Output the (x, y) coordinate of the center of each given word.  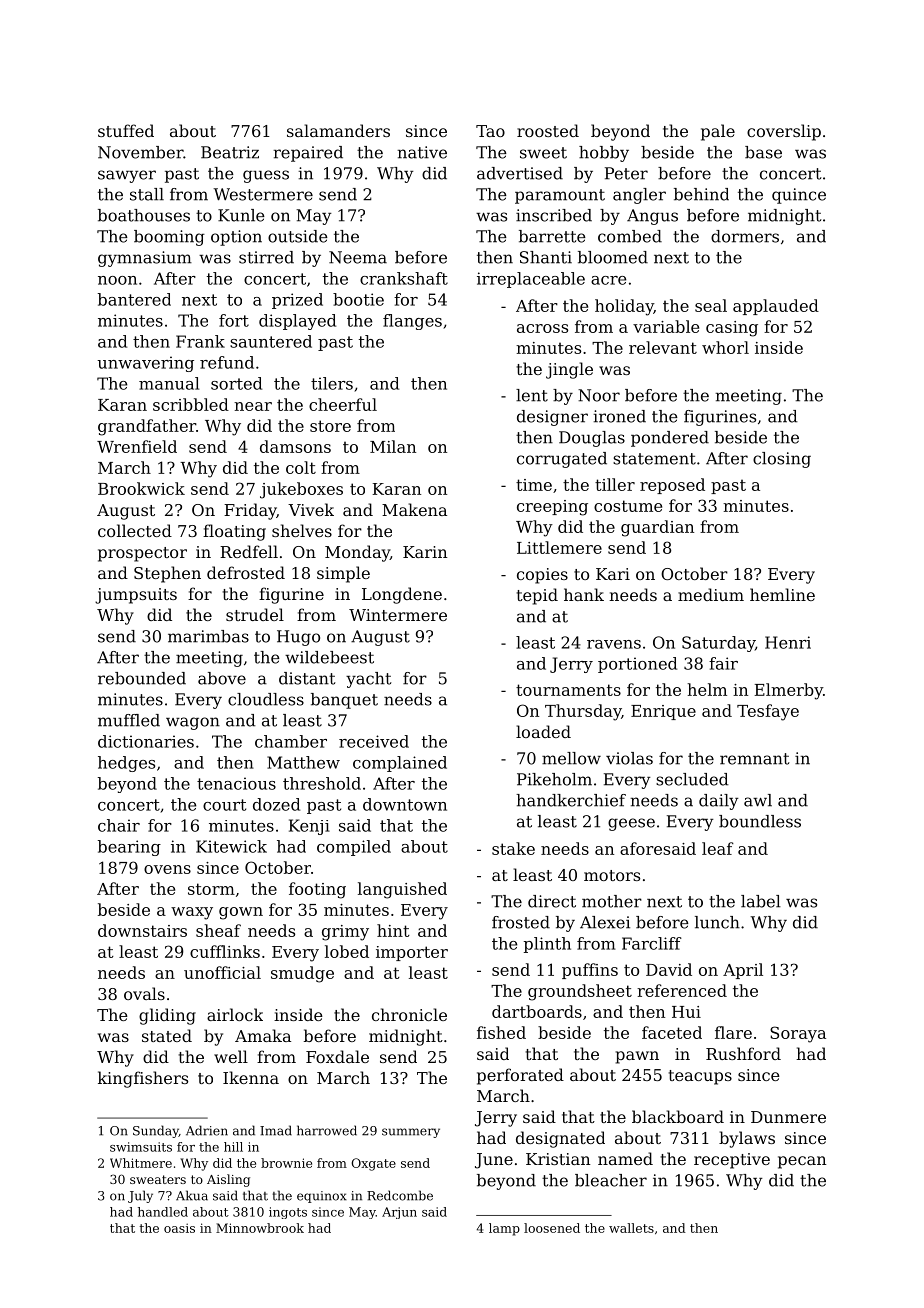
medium (711, 594)
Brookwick (141, 488)
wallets (631, 1228)
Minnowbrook (260, 1228)
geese (631, 824)
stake (513, 848)
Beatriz (230, 152)
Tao (490, 131)
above (222, 678)
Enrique (663, 712)
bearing (129, 848)
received (374, 741)
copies (542, 576)
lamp (504, 1229)
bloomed (613, 257)
